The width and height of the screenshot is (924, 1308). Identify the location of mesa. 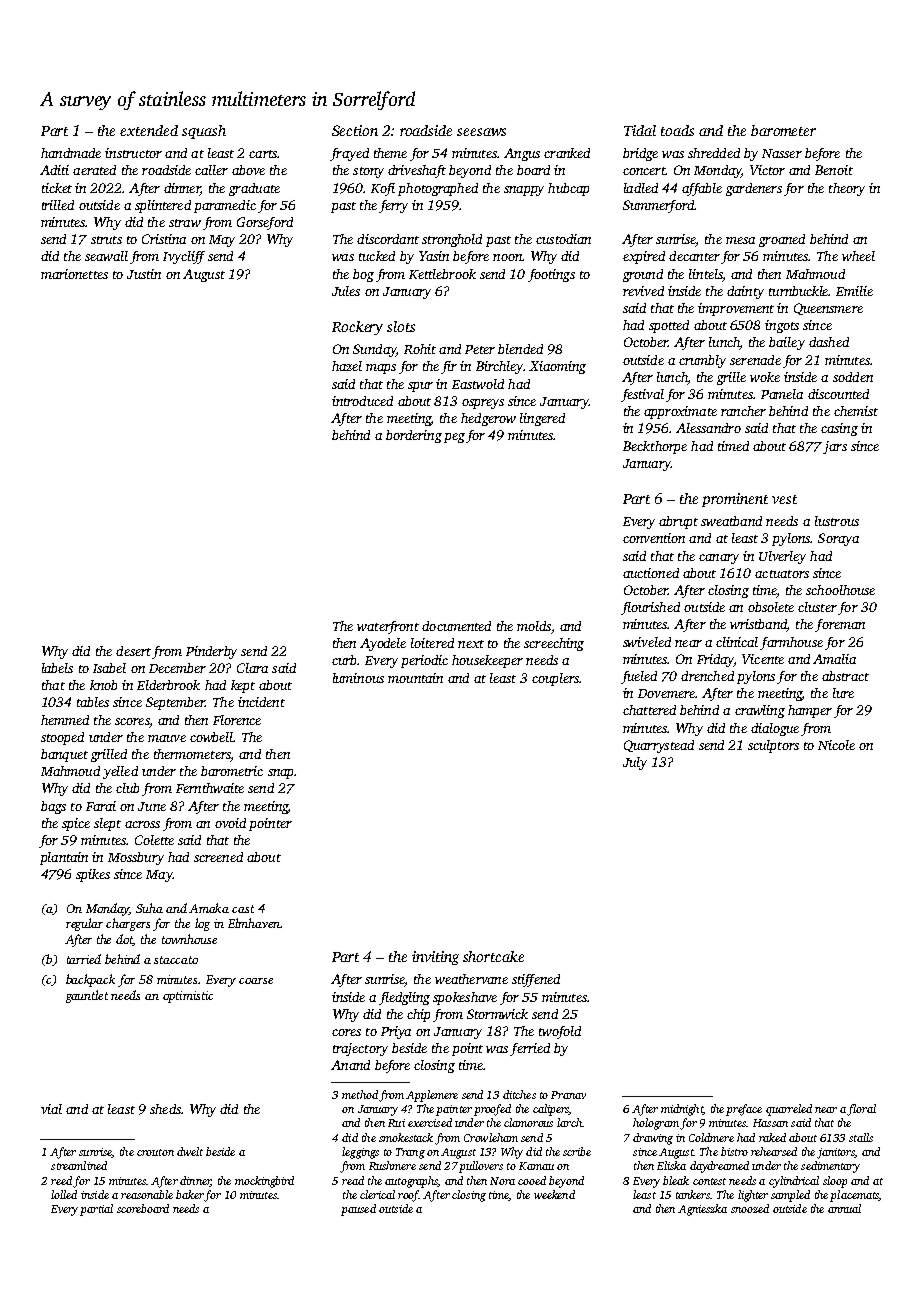
(740, 240).
